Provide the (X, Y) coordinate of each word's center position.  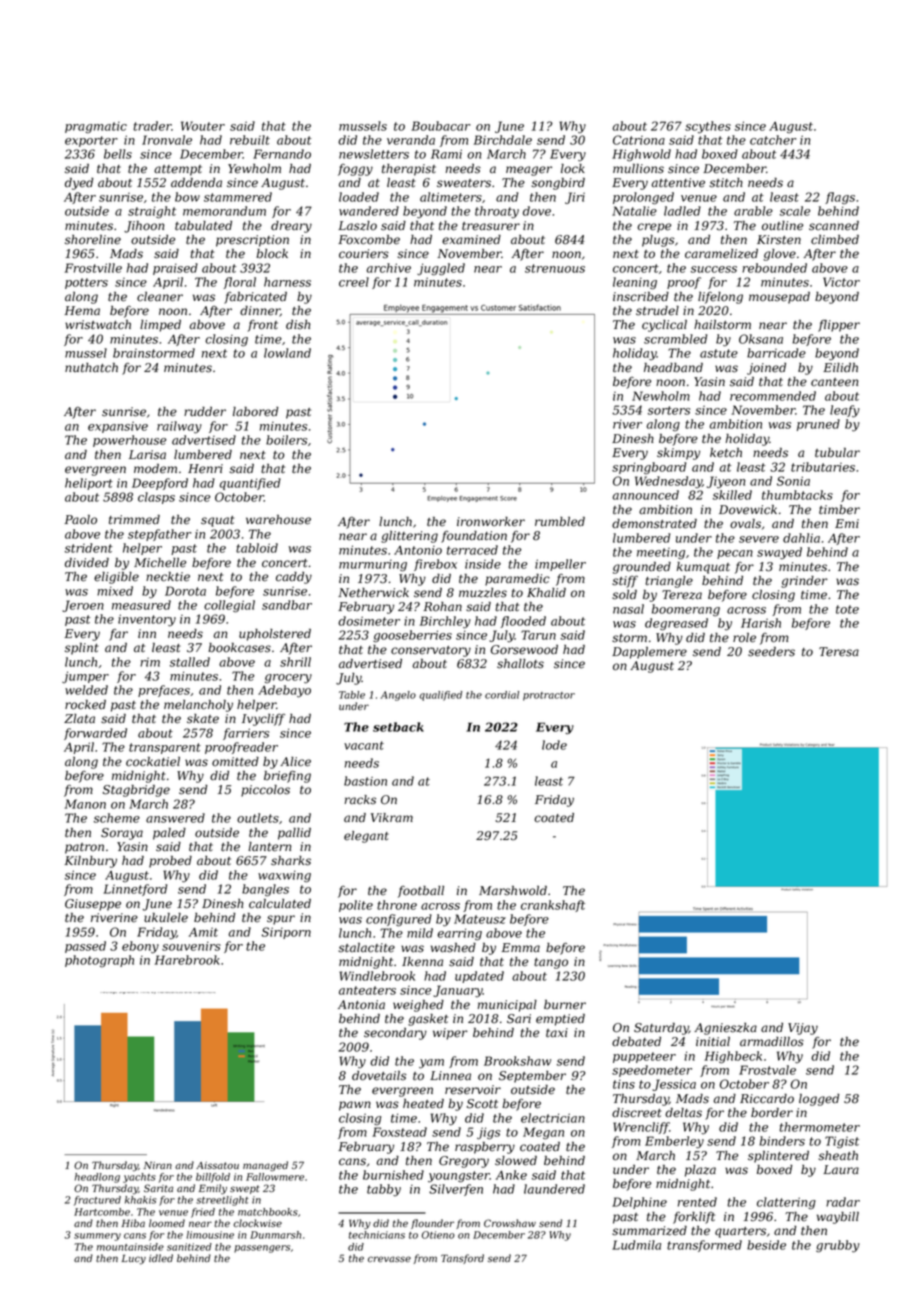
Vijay (803, 1029)
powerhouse (129, 441)
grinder (804, 582)
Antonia (361, 1005)
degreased (676, 624)
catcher (773, 140)
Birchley (445, 622)
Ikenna (422, 962)
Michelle (160, 563)
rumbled (560, 522)
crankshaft (553, 906)
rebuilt (250, 140)
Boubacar (440, 126)
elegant (366, 837)
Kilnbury (90, 862)
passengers (262, 1249)
